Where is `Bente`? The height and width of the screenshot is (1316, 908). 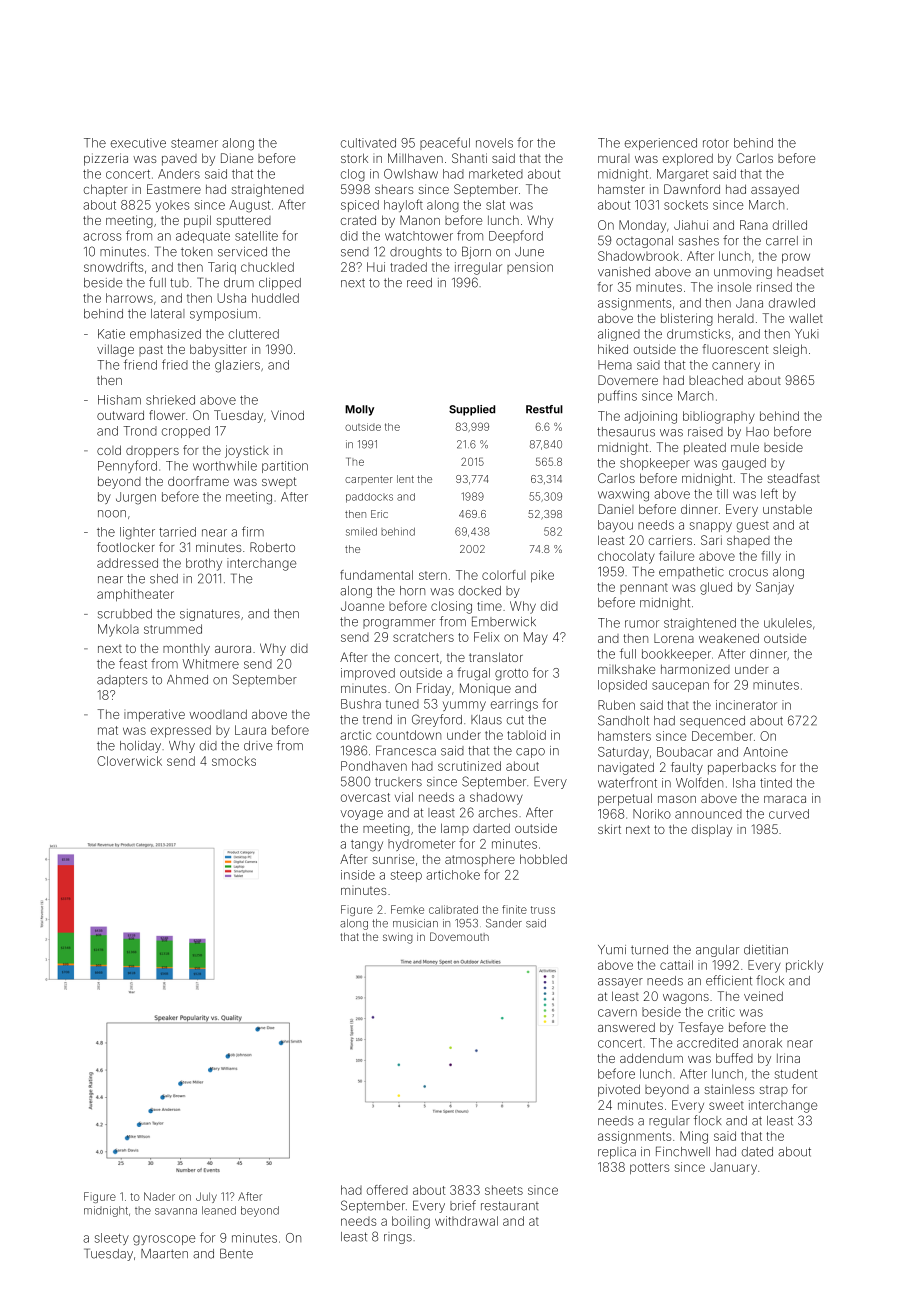
Bente is located at coordinates (236, 1253).
